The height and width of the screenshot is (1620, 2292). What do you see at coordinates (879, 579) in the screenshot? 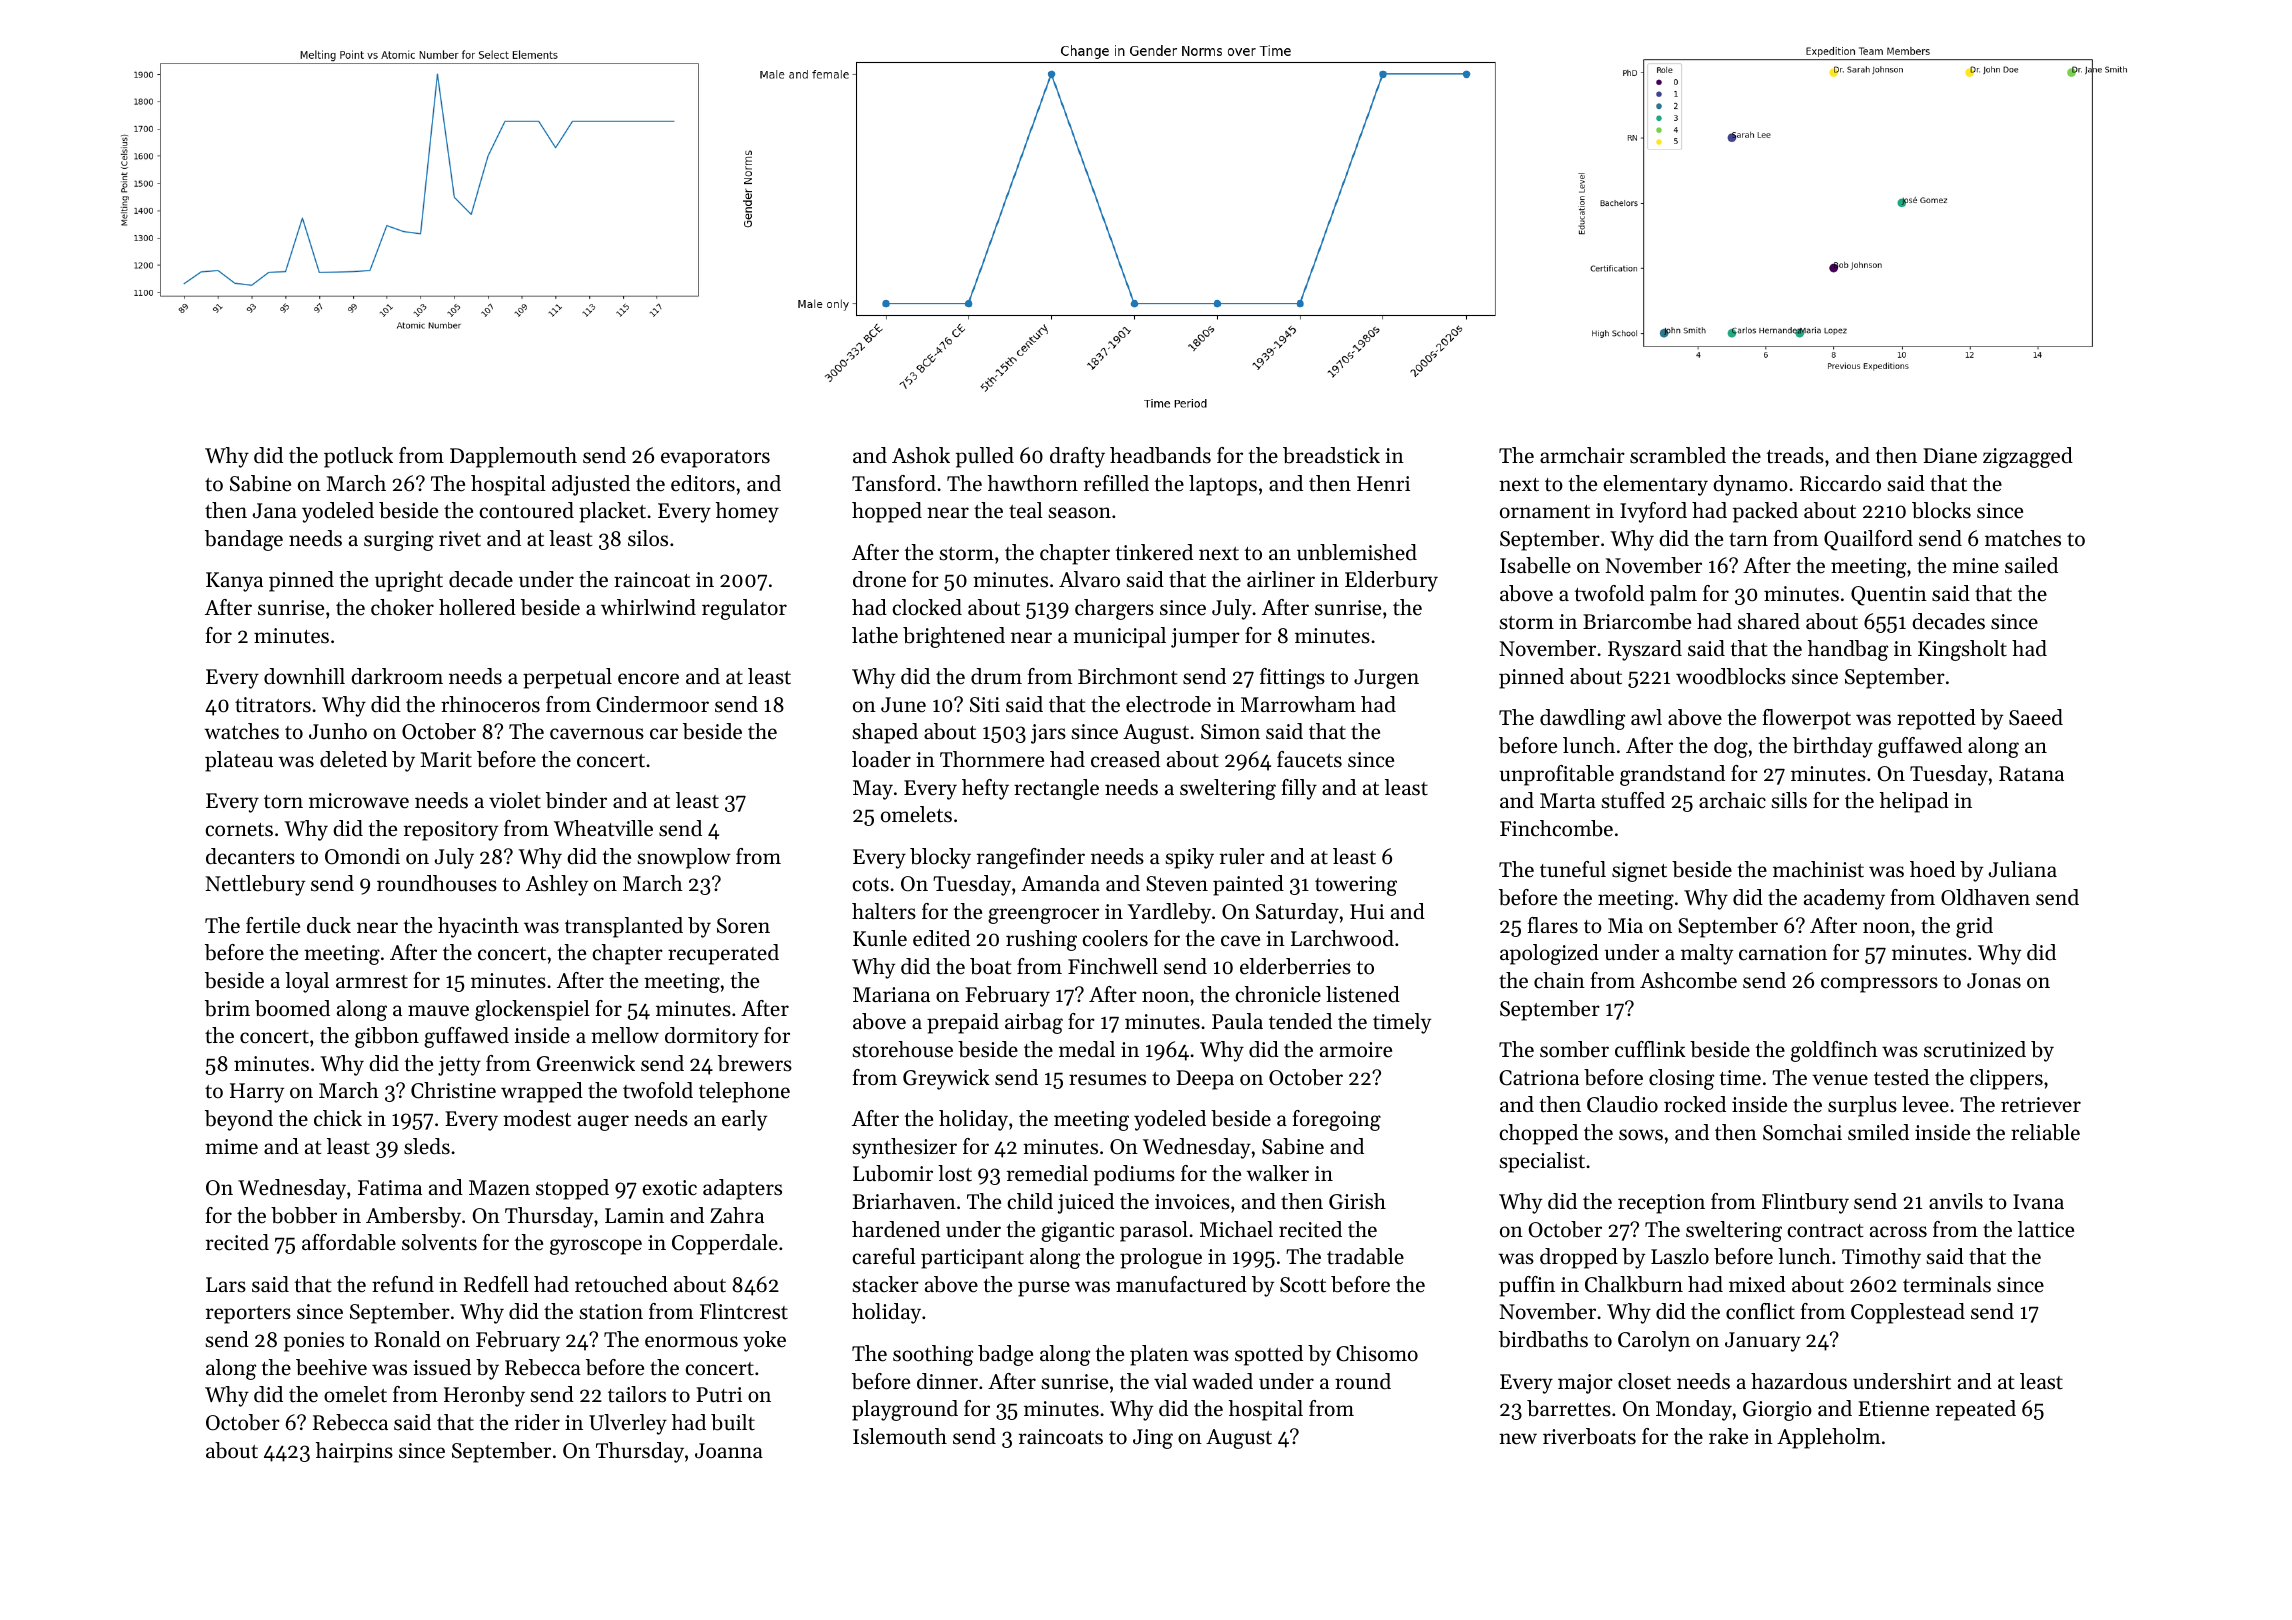
I see `drone` at bounding box center [879, 579].
